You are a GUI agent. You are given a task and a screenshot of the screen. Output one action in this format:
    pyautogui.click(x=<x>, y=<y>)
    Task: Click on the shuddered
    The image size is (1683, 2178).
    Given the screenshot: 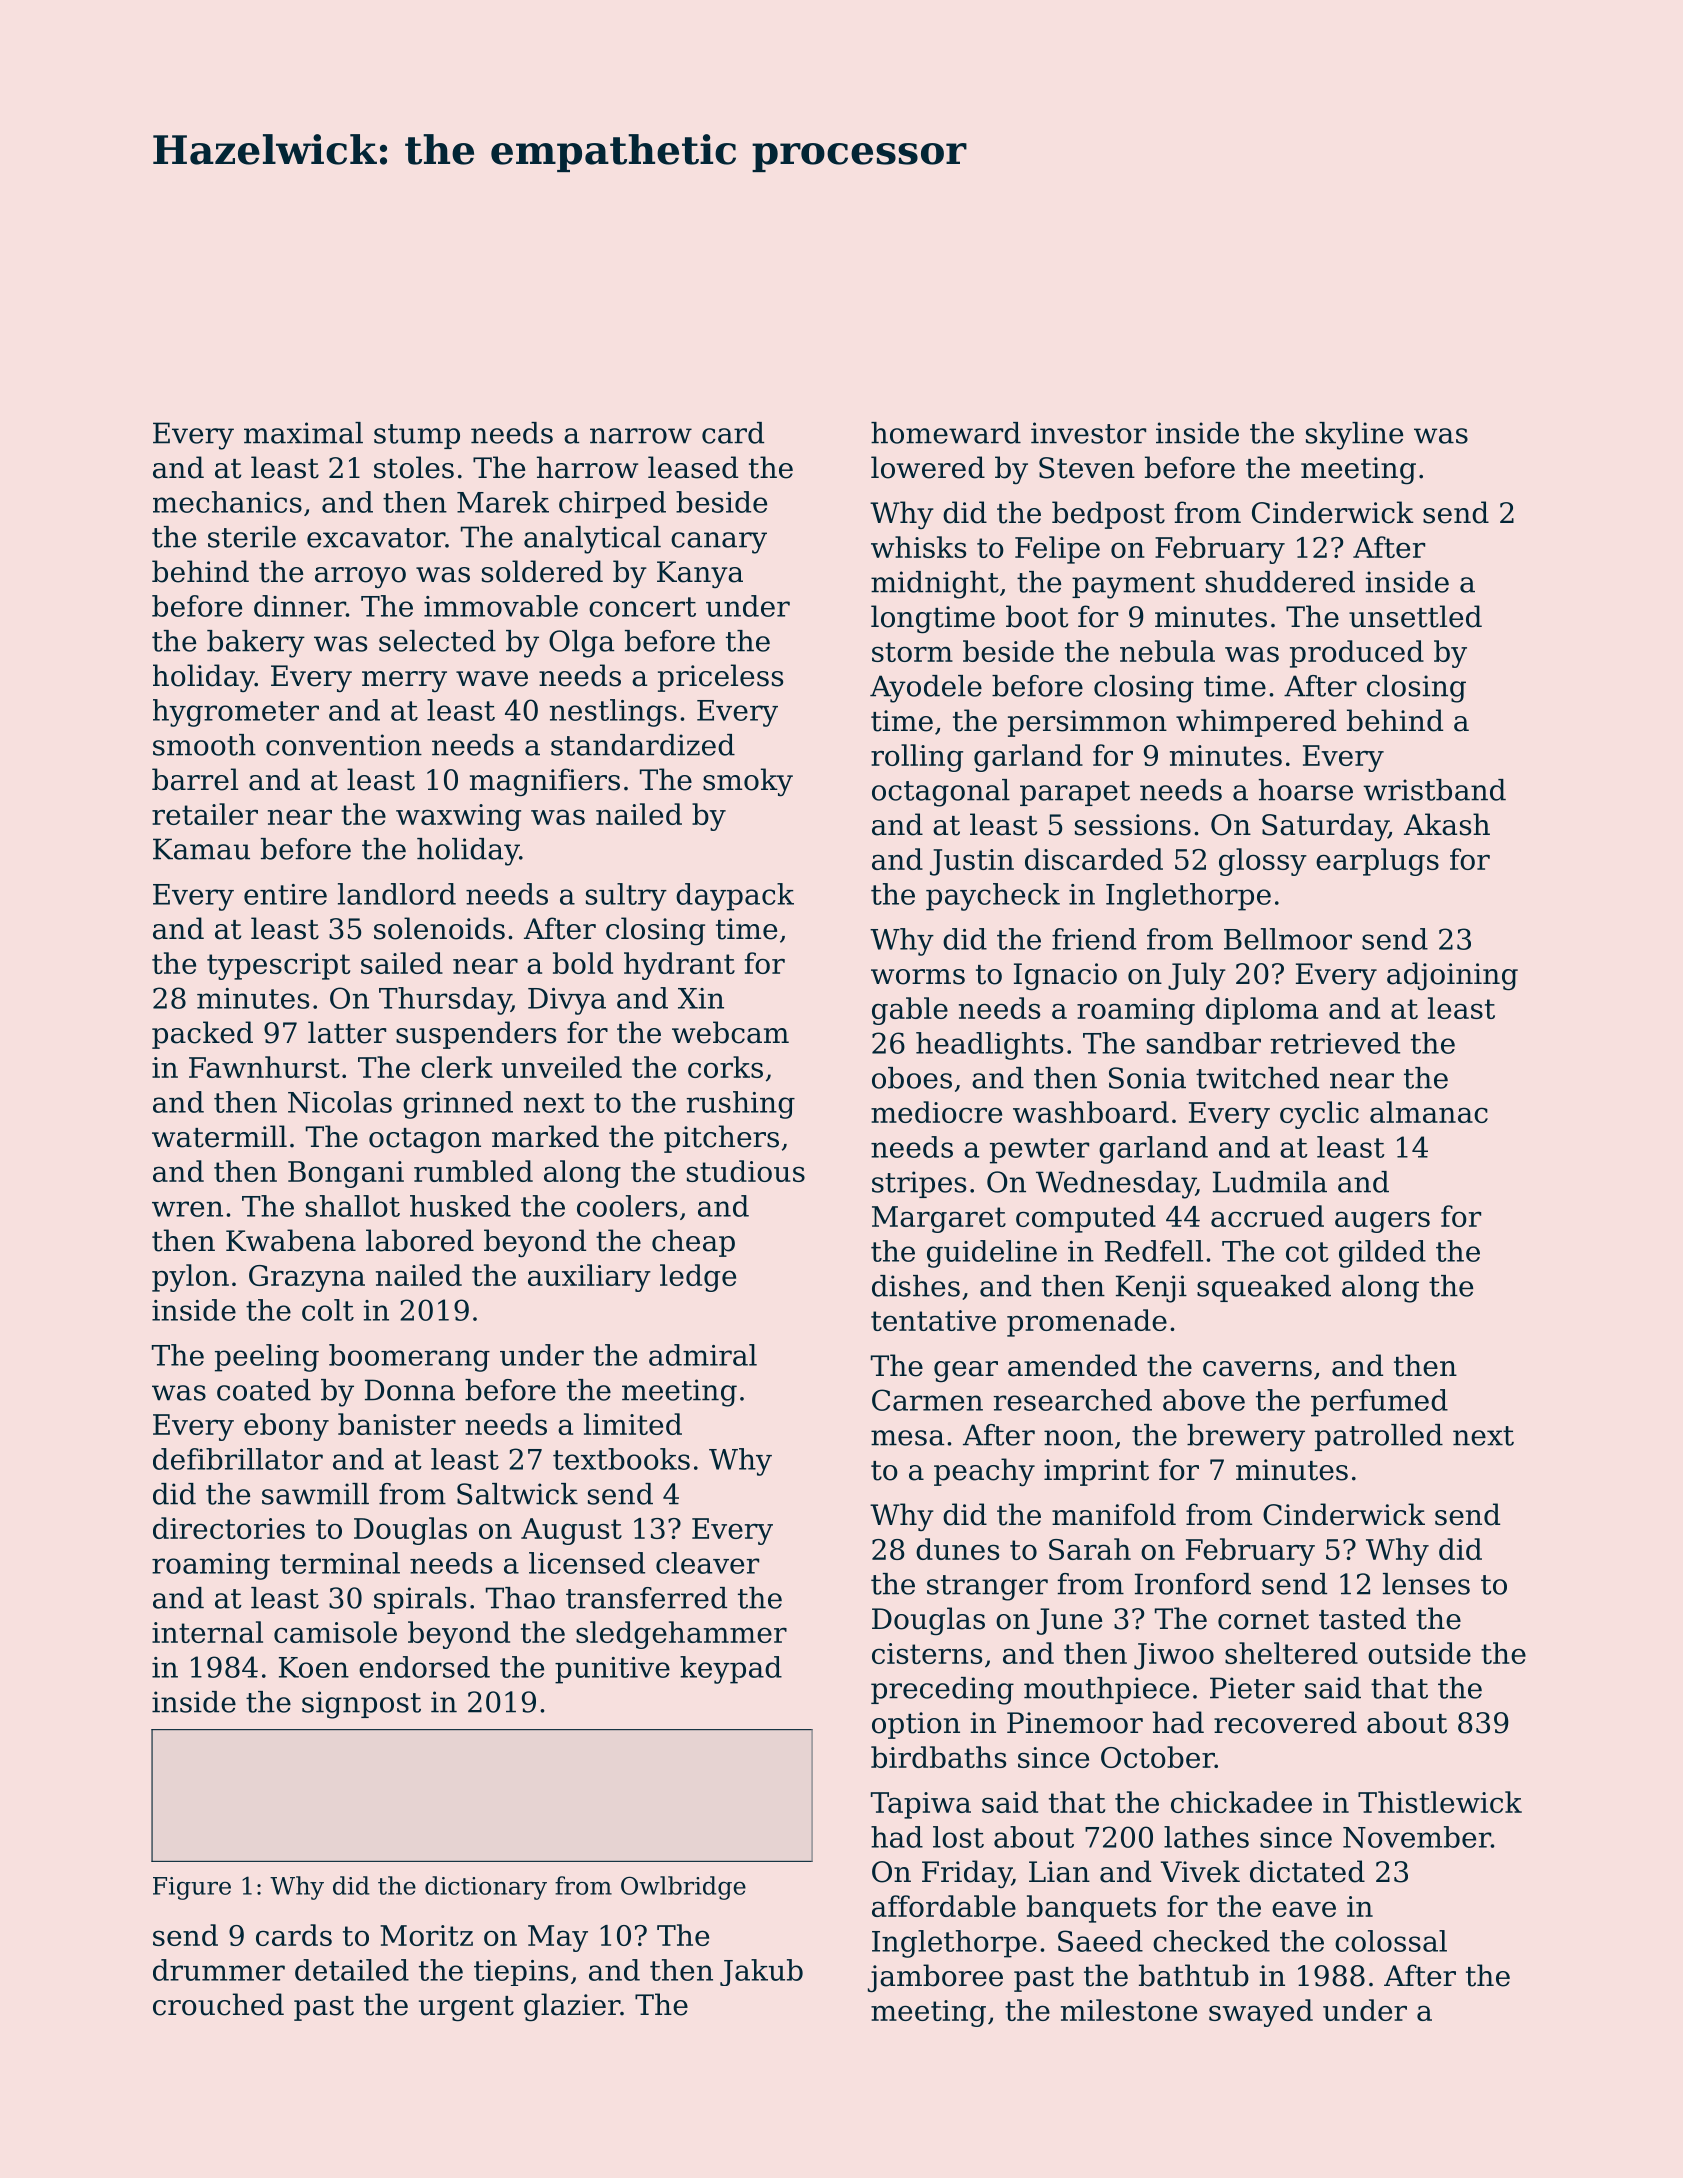 What is the action you would take?
    pyautogui.click(x=1280, y=582)
